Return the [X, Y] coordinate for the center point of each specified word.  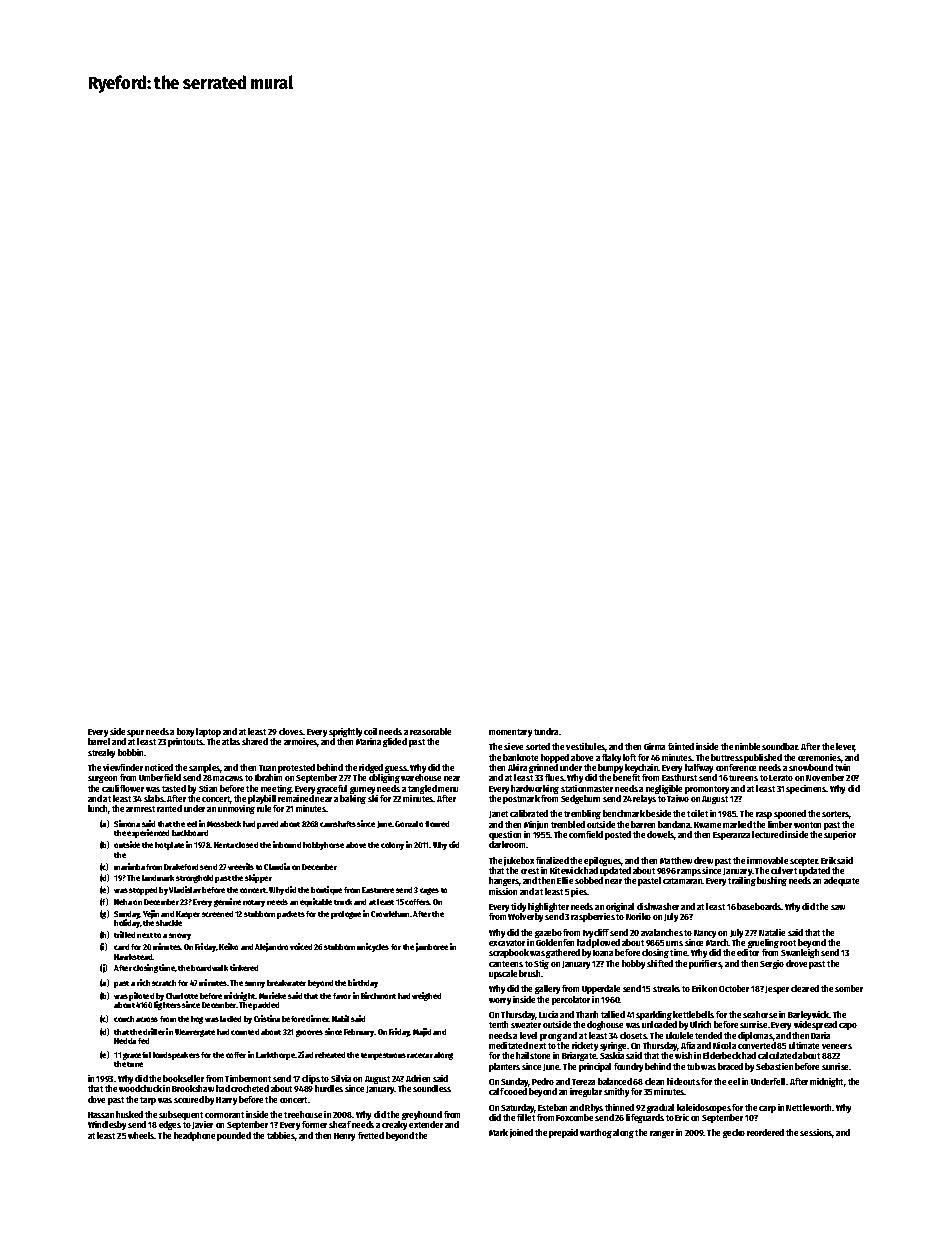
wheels [141, 1135]
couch [124, 1019]
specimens [806, 789]
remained [296, 798]
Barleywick [809, 1015]
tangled [422, 789]
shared [255, 741]
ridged [371, 768]
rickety [585, 1046]
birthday [363, 983]
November [825, 777]
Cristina [267, 1018]
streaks [666, 988]
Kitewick [566, 870]
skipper [258, 878]
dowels [661, 835]
